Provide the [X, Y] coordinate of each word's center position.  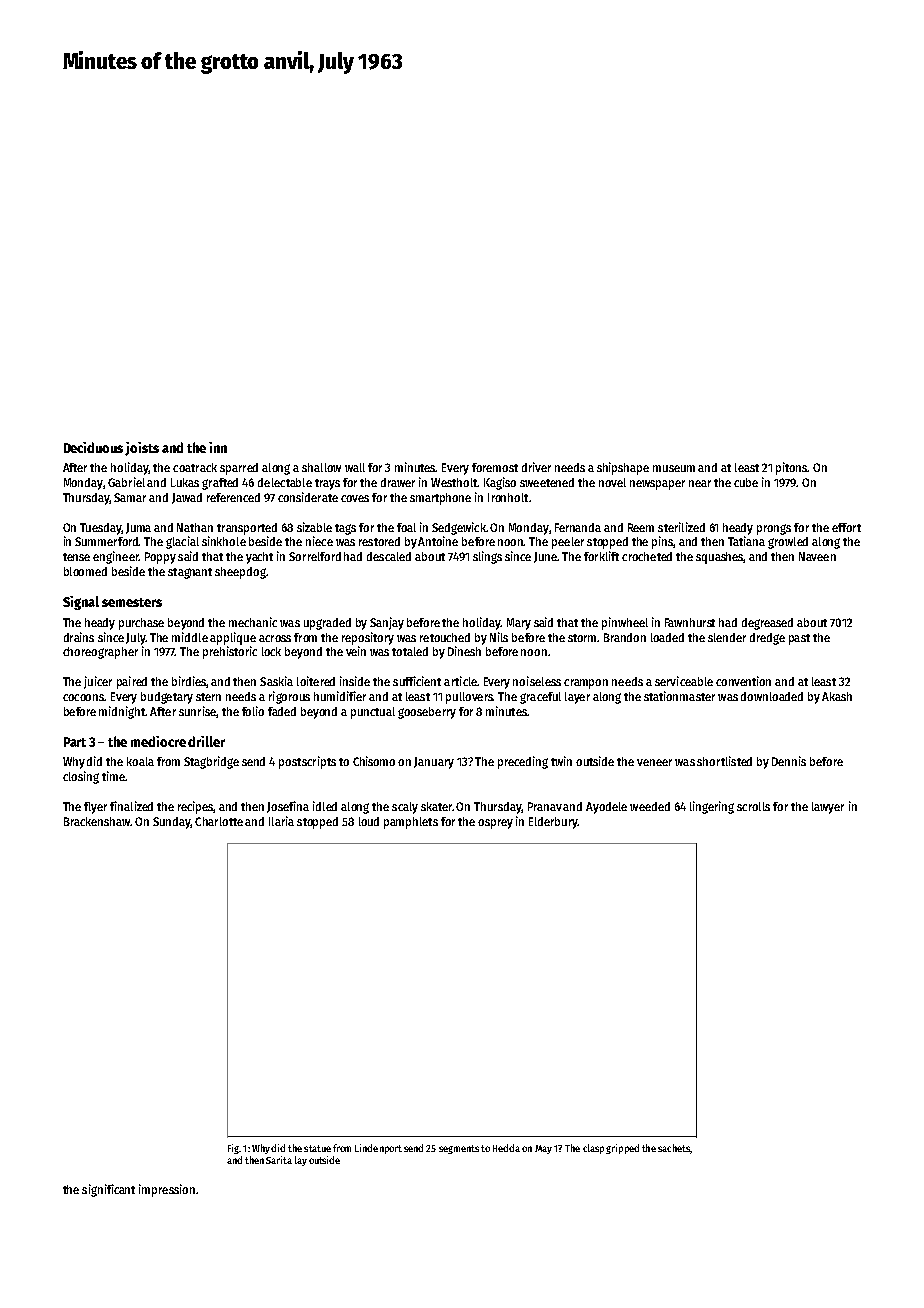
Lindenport [378, 1149]
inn [218, 447]
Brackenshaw [97, 821]
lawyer [828, 808]
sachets [674, 1148]
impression [167, 1190]
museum [674, 468]
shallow [321, 467]
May [543, 1149]
